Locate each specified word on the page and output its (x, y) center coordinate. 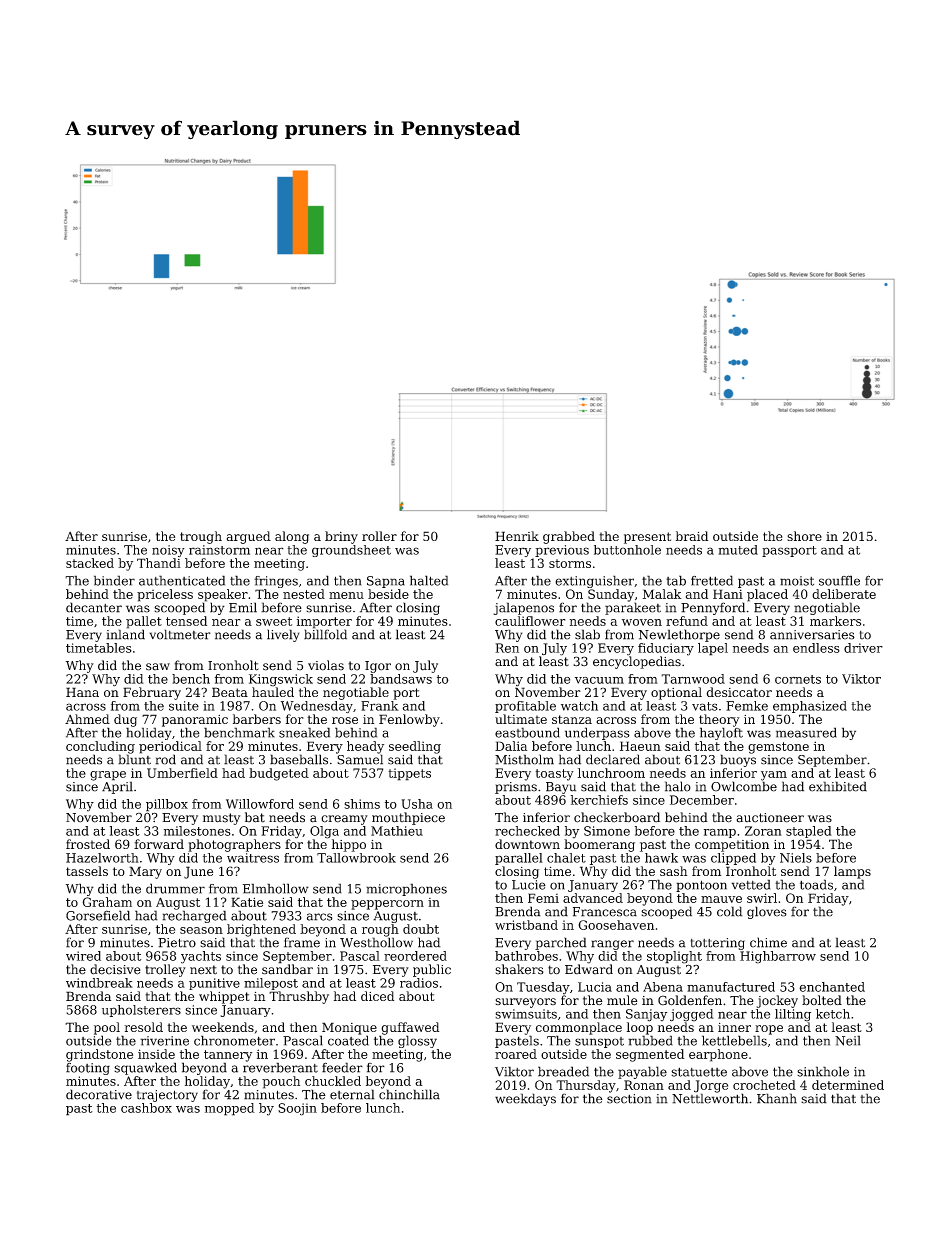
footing (88, 1068)
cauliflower (530, 621)
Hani (728, 594)
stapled (809, 832)
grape (108, 776)
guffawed (410, 1028)
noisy (168, 551)
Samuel (360, 759)
